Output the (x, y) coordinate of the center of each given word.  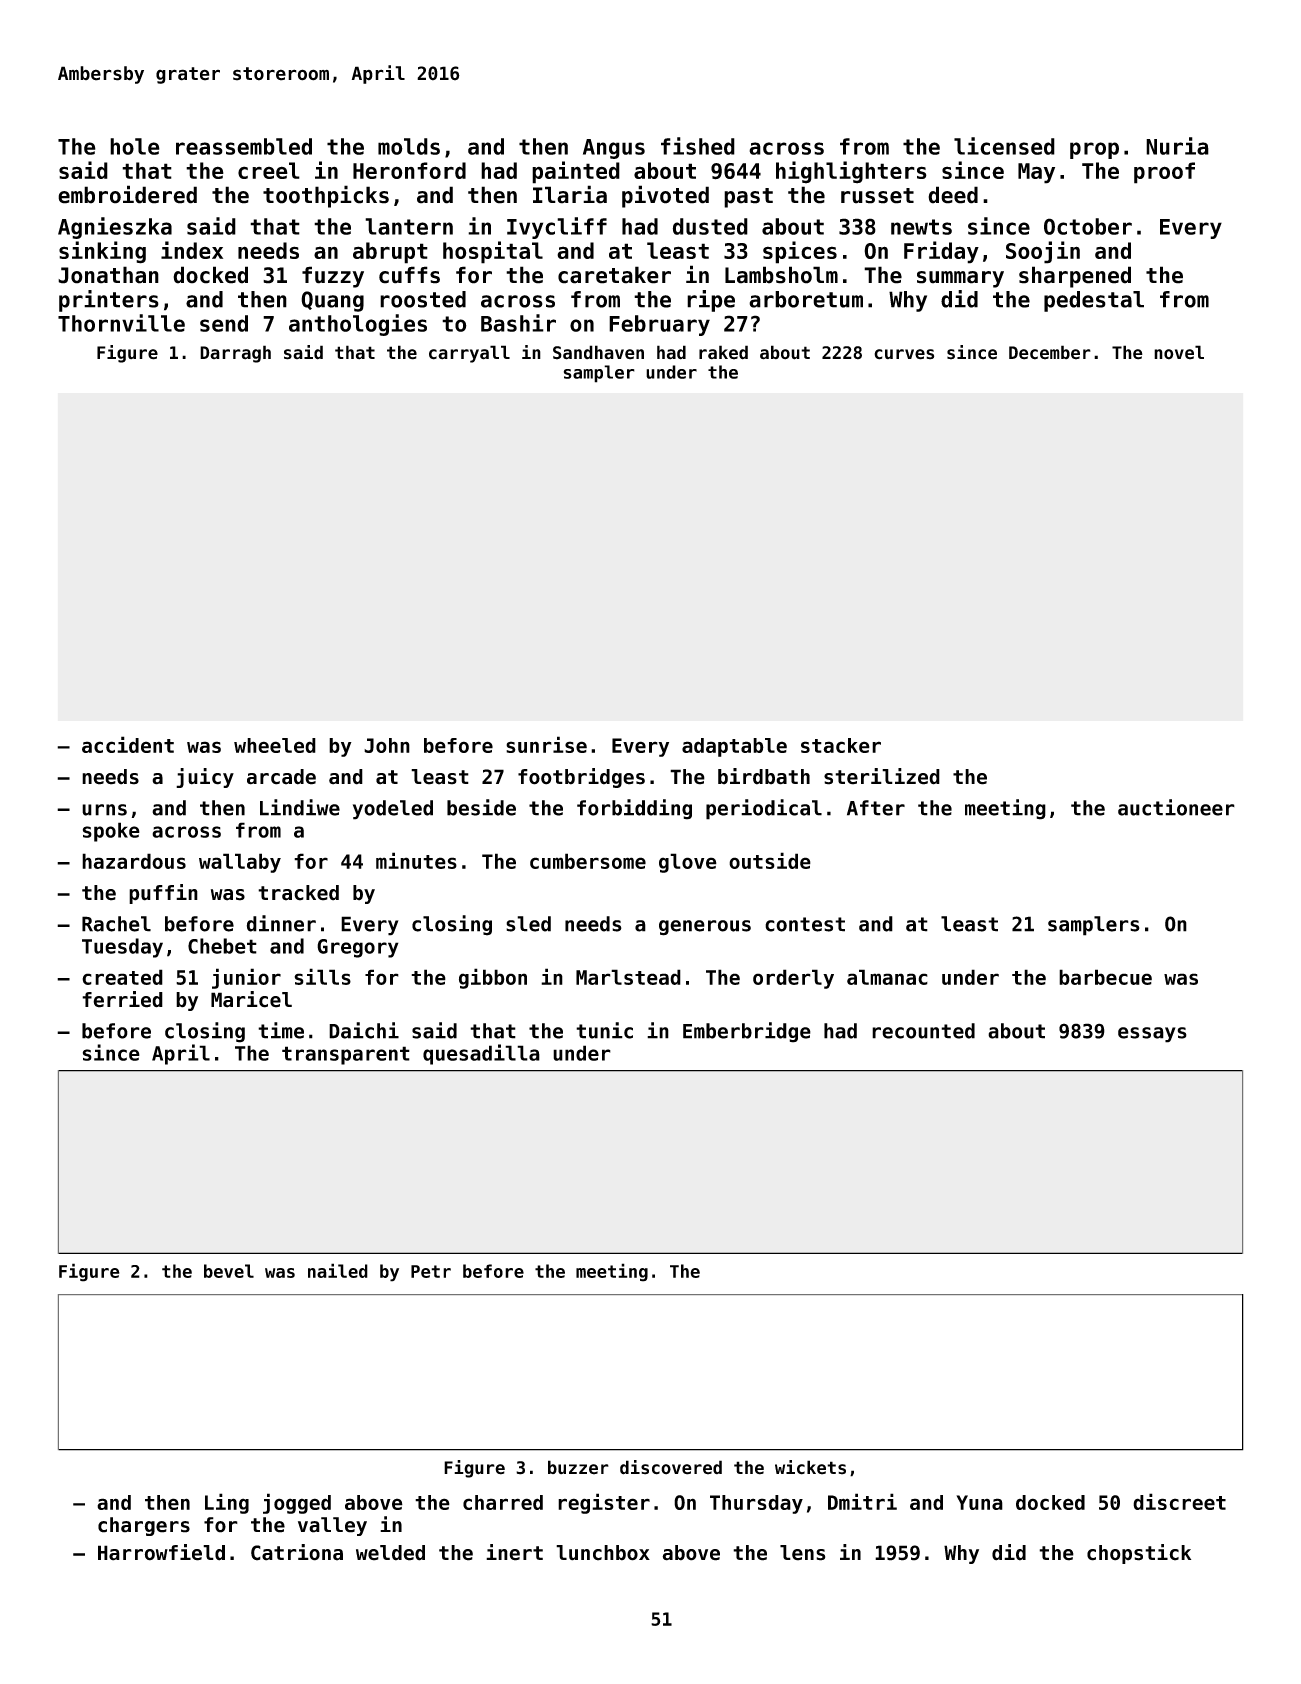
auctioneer (1176, 807)
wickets (810, 1467)
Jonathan (108, 275)
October (1088, 226)
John (387, 745)
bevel (229, 1271)
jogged (297, 1503)
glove (688, 863)
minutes (416, 860)
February (659, 325)
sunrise (546, 744)
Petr (431, 1271)
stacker (841, 745)
